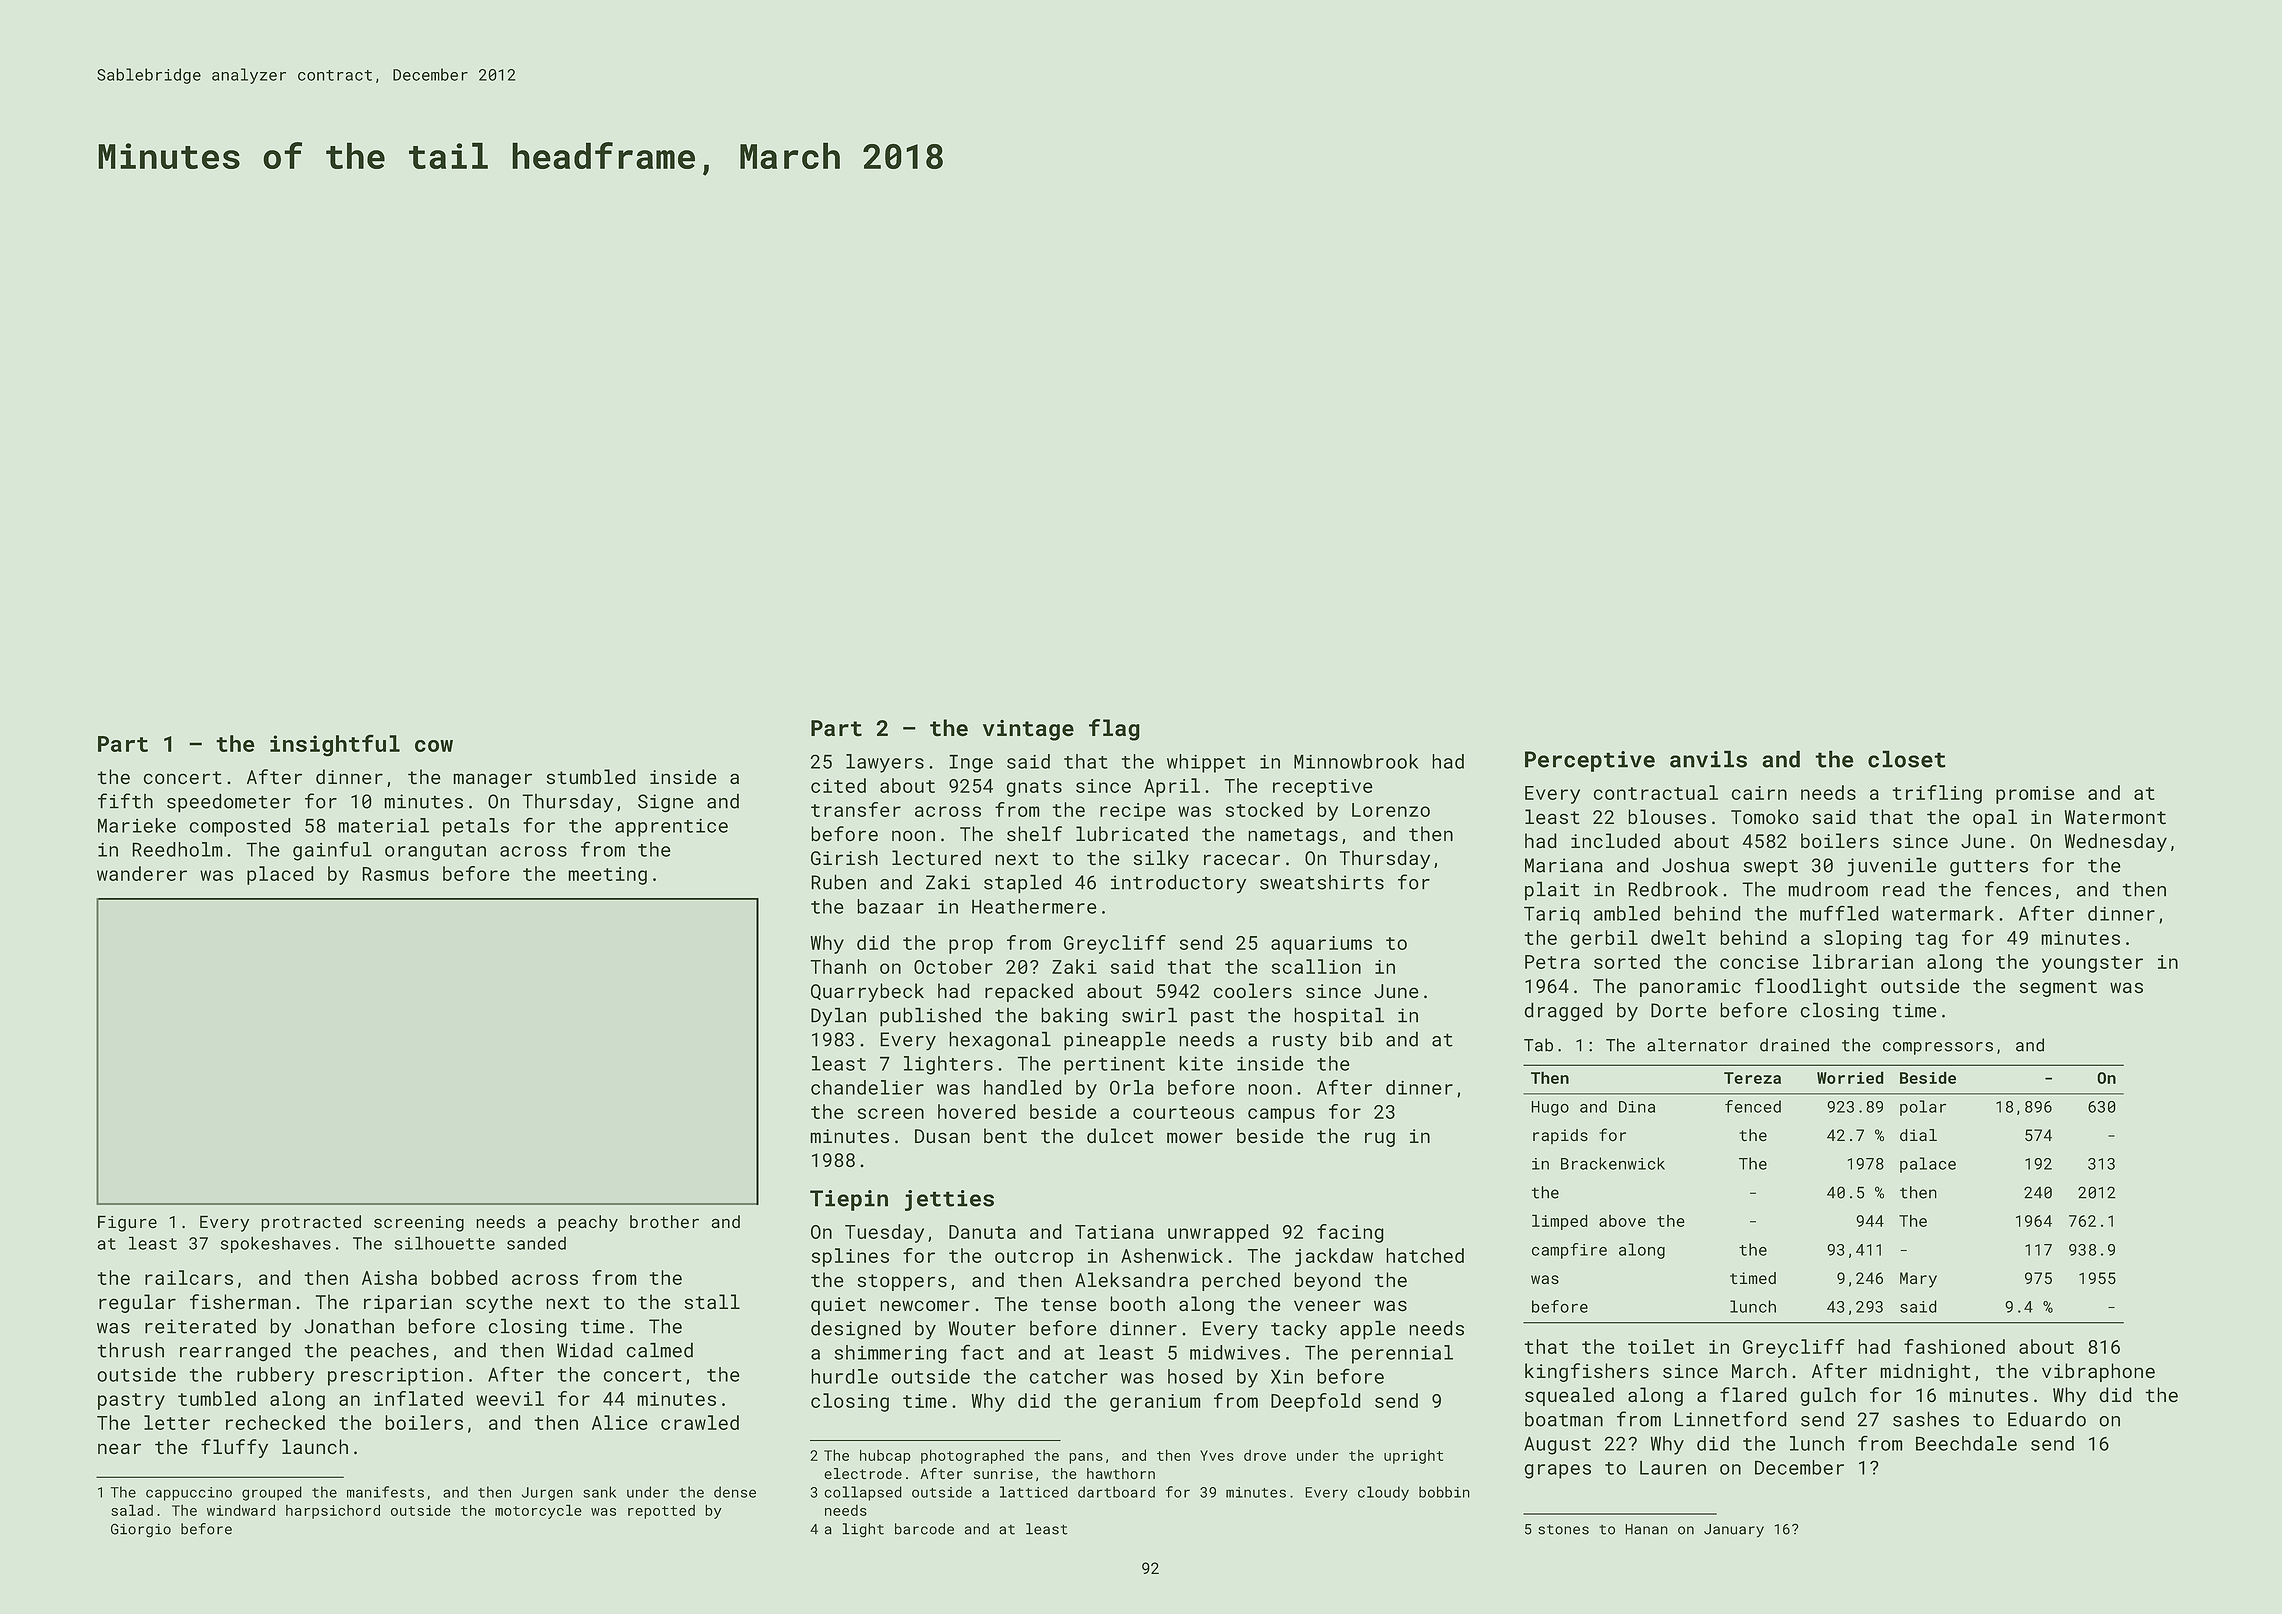 The height and width of the image is (1614, 2282). I want to click on Dylan, so click(838, 1016).
